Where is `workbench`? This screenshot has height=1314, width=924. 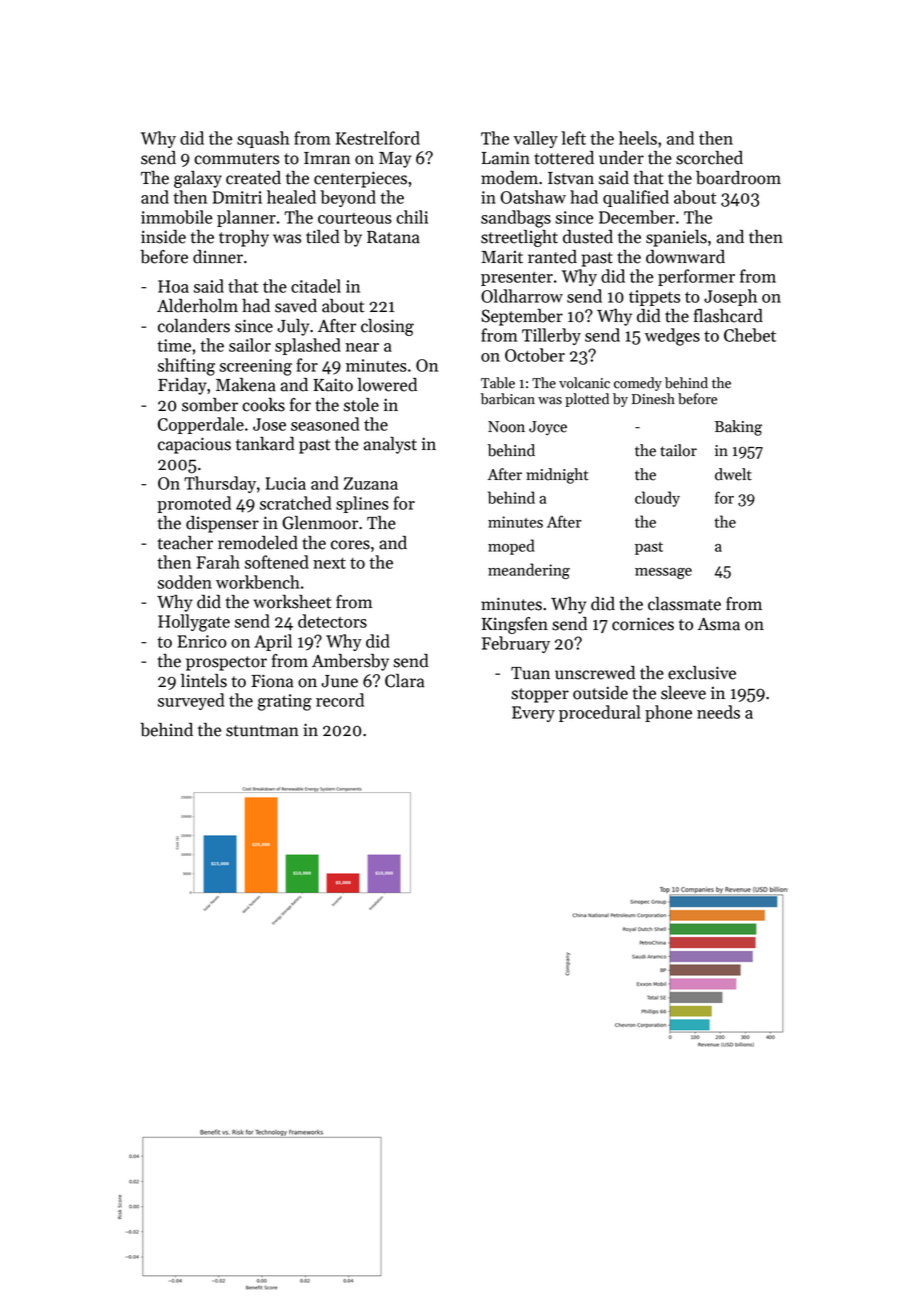
workbench is located at coordinates (258, 582).
